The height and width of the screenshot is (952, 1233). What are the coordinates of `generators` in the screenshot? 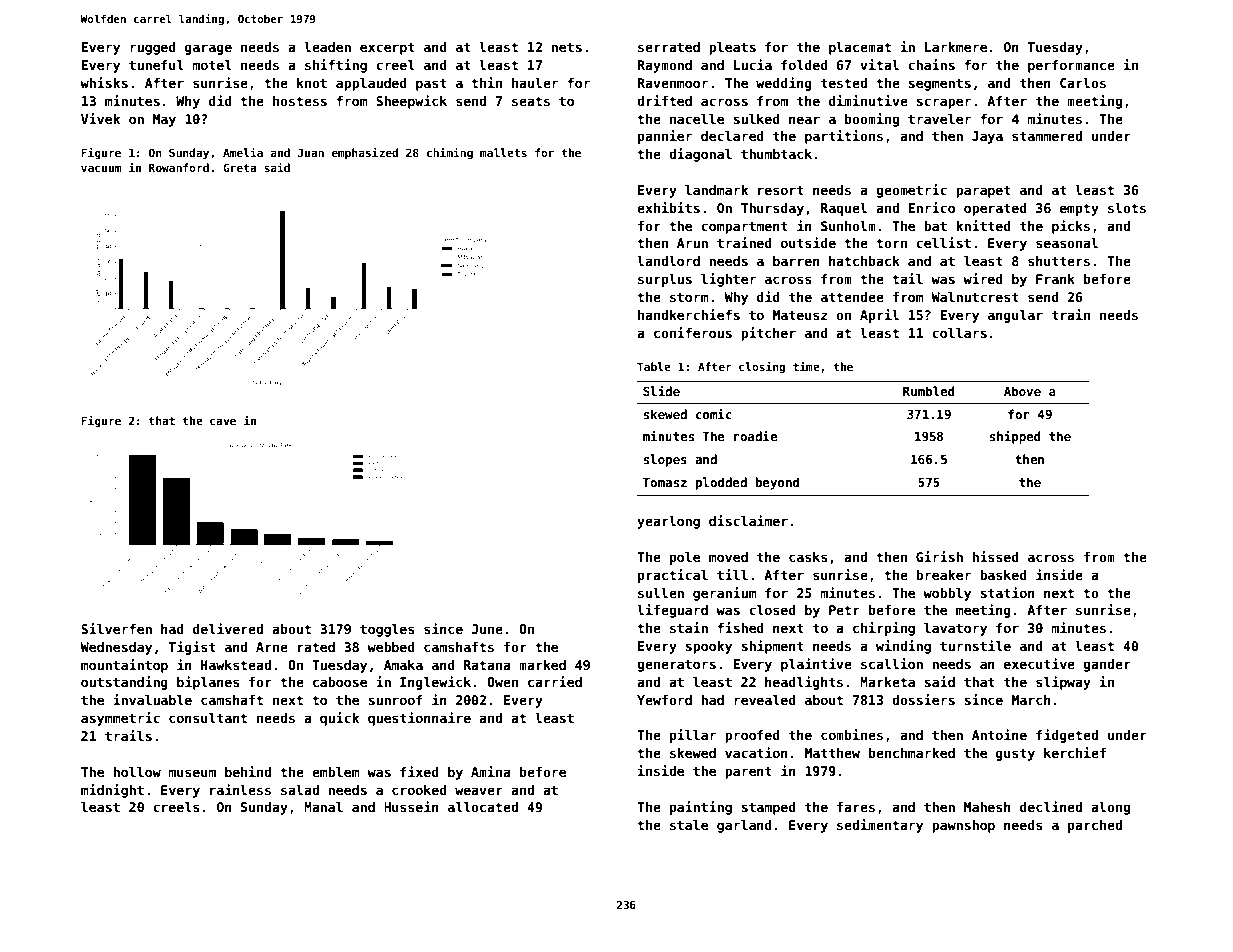 It's located at (676, 665).
